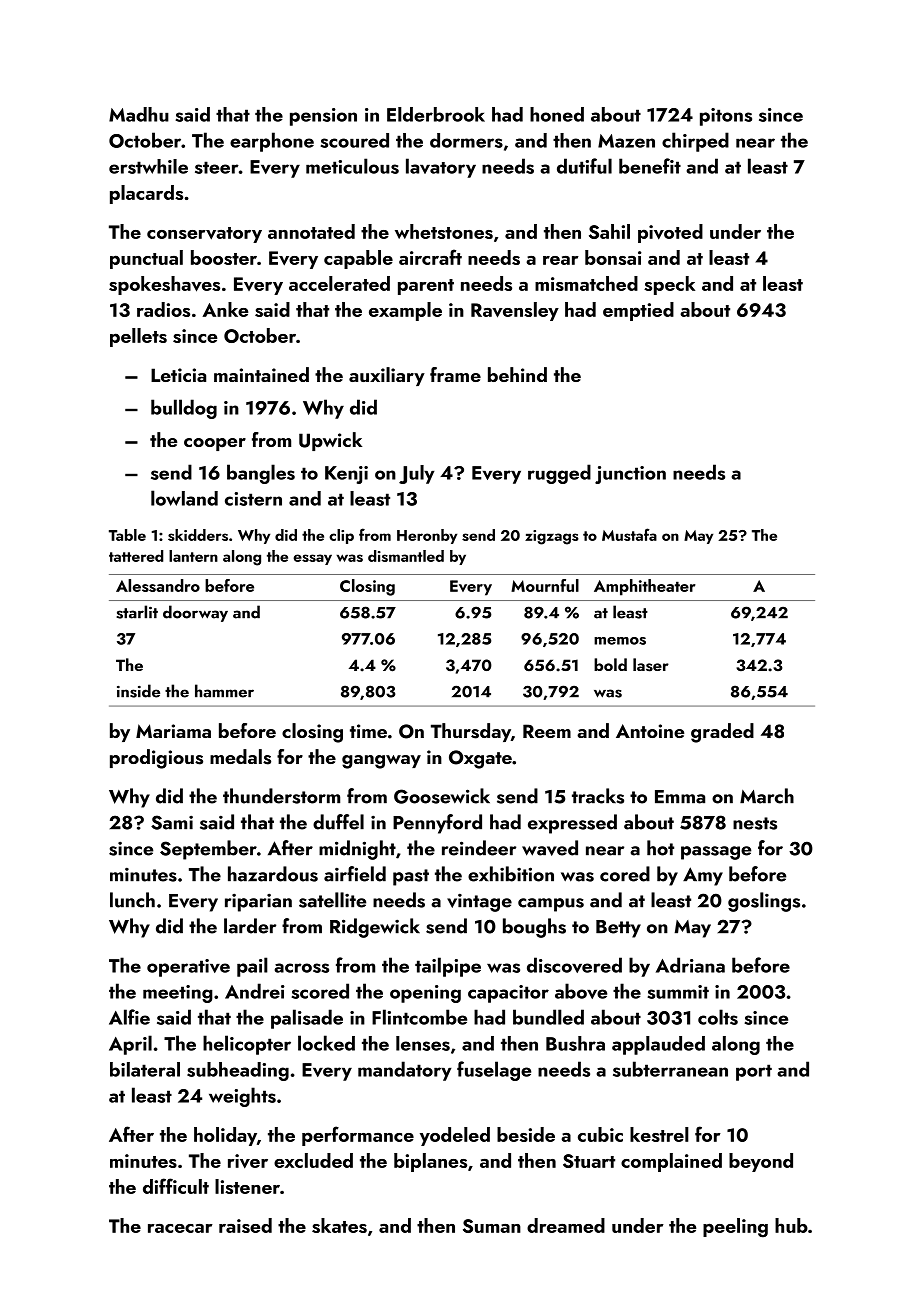  Describe the element at coordinates (718, 1017) in the screenshot. I see `colts` at that location.
